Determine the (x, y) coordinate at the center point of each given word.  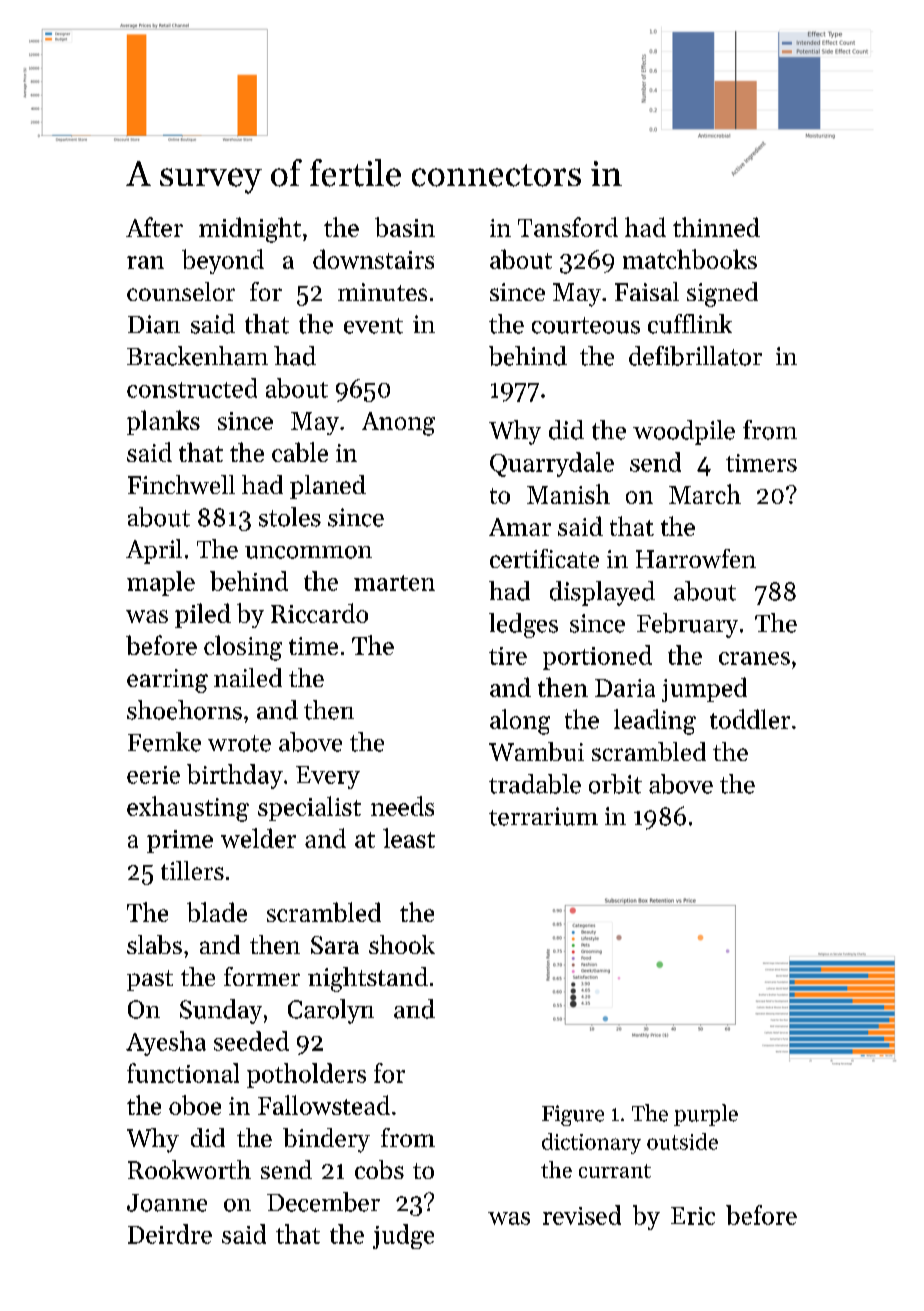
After (154, 227)
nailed (248, 677)
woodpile (684, 432)
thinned (716, 227)
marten (394, 583)
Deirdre (170, 1234)
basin (405, 227)
